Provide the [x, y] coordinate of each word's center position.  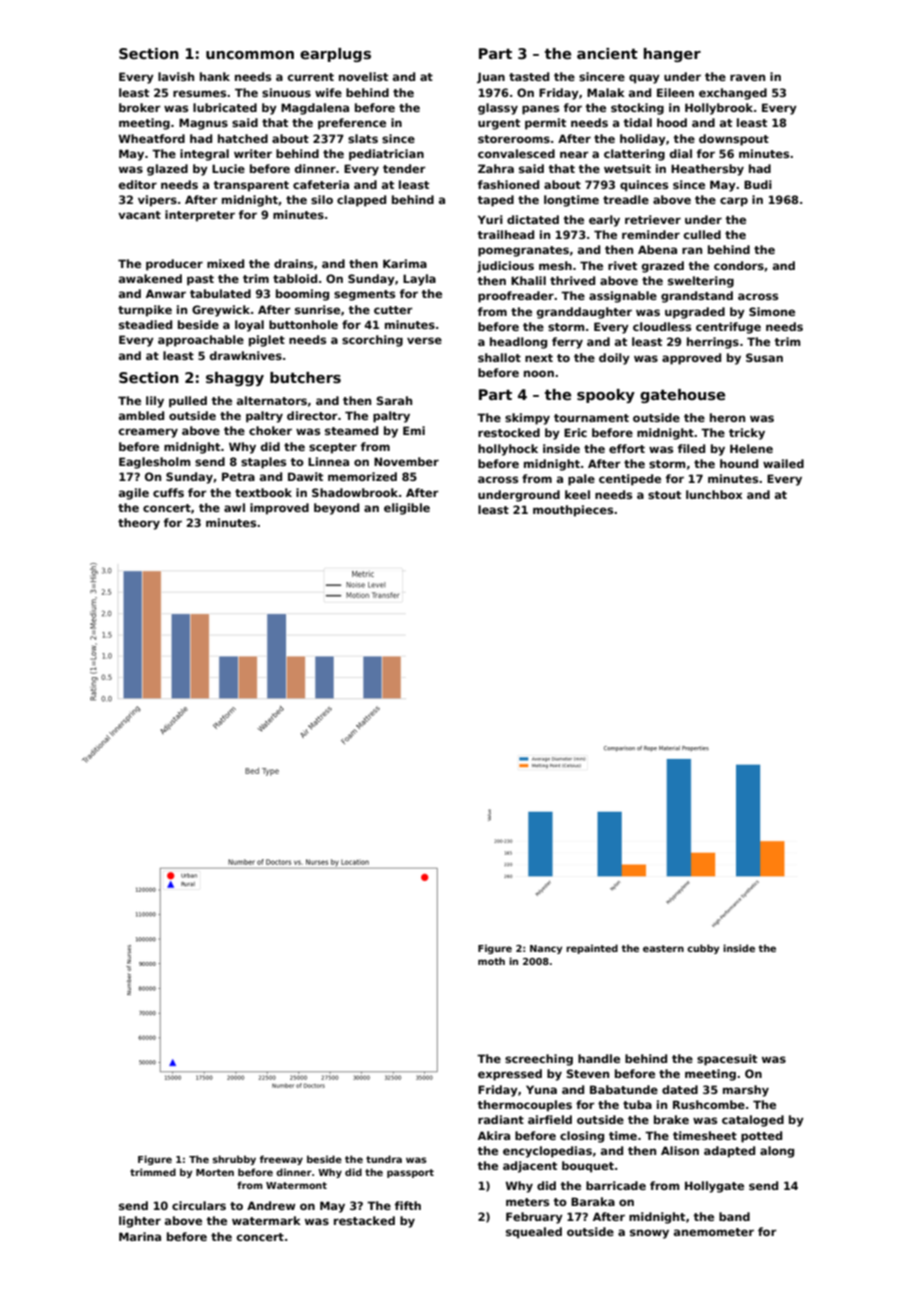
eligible [407, 509]
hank [215, 76]
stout [664, 495]
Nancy [546, 949]
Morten [215, 1172]
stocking [637, 109]
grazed [663, 267]
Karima [405, 263]
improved [279, 509]
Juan [491, 78]
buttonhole [303, 324]
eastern [663, 948]
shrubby [234, 1160]
